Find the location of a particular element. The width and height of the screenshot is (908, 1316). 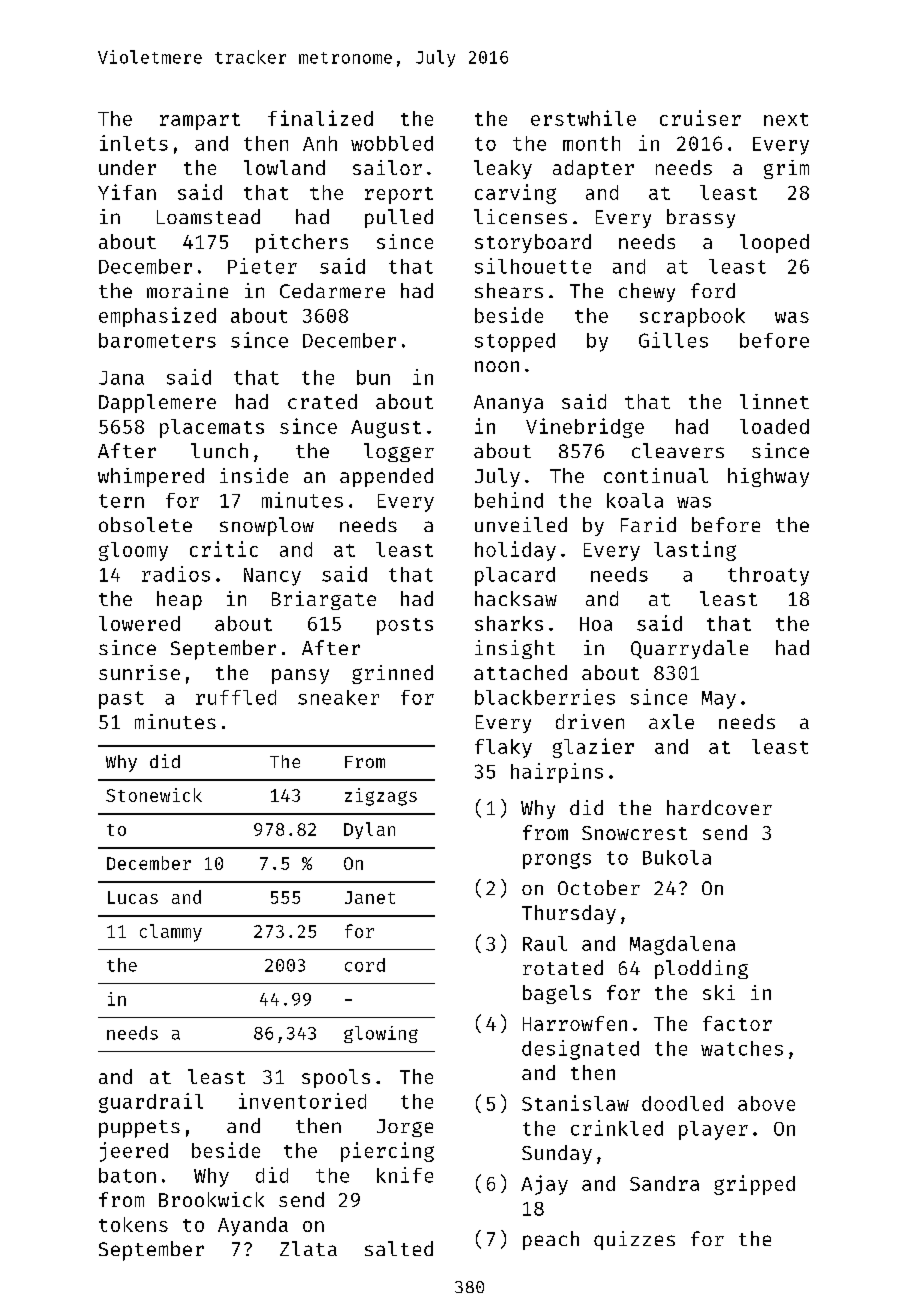

salted is located at coordinates (399, 1248).
